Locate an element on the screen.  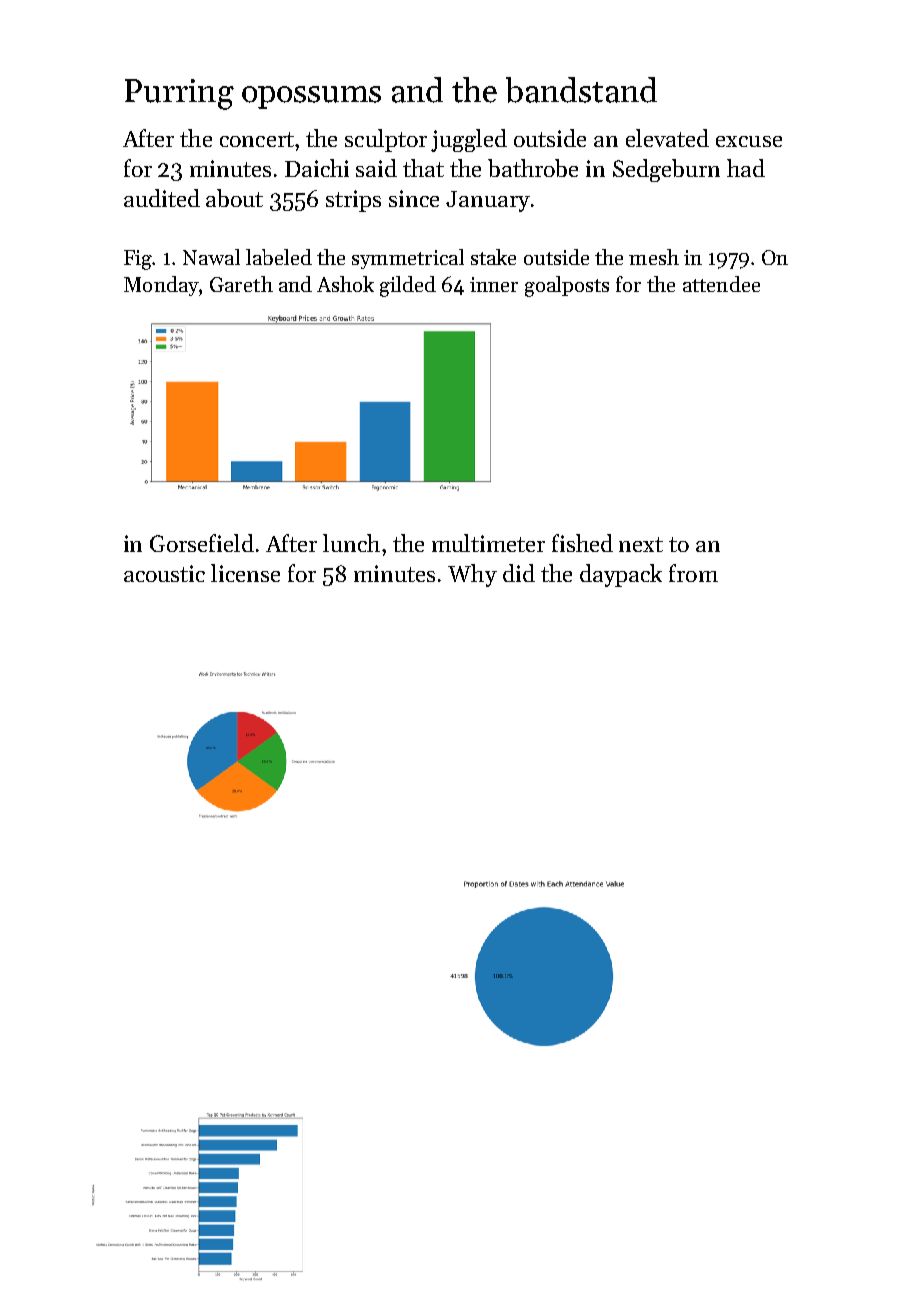
next is located at coordinates (641, 544).
